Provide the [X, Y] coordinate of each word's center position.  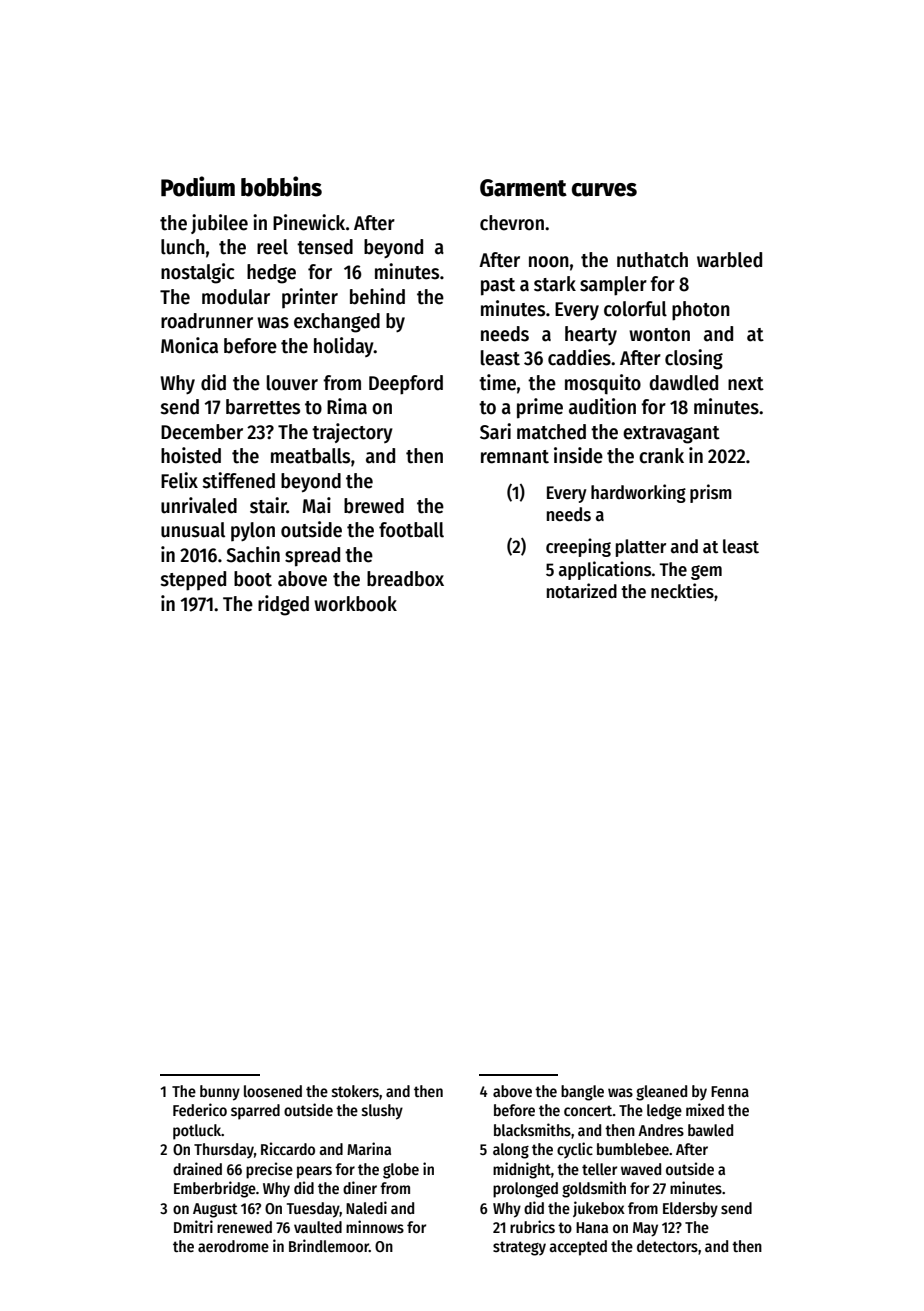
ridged [283, 605]
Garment [523, 188]
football [411, 530]
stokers [355, 1091]
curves [604, 190]
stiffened [239, 480]
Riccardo [288, 1148]
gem [706, 572]
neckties [682, 591]
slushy [382, 1112]
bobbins [281, 186]
